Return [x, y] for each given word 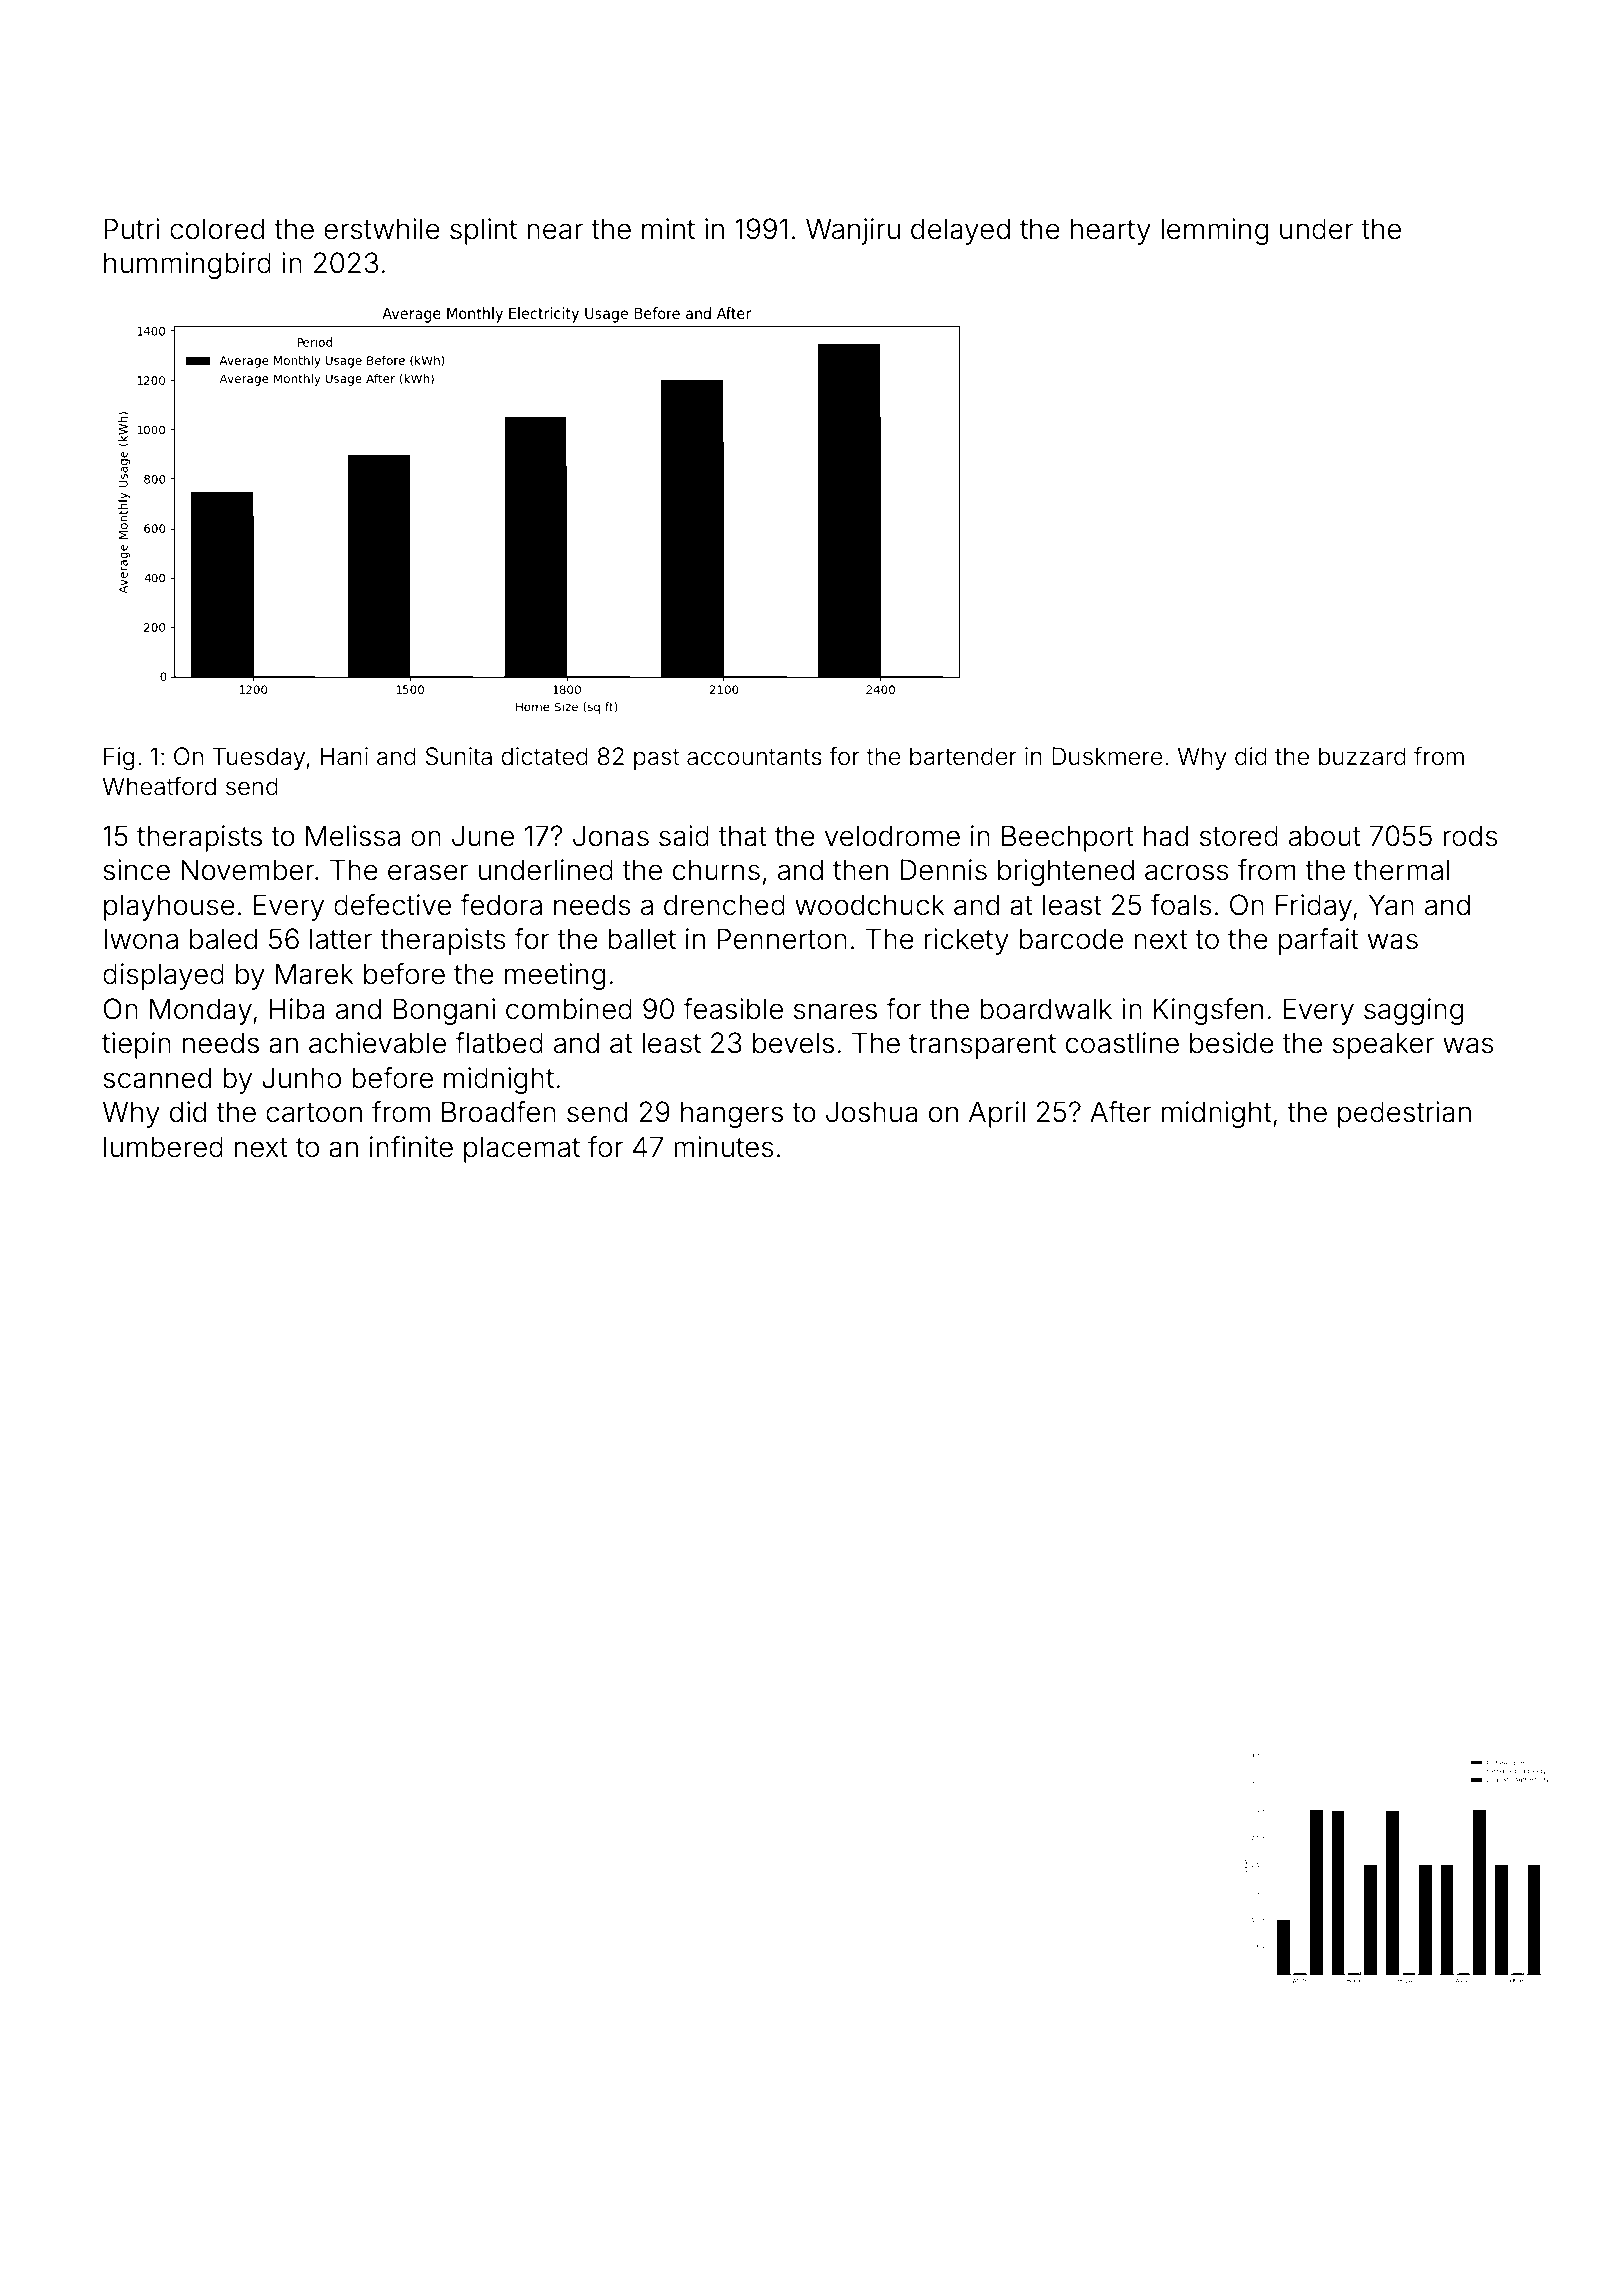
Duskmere [1107, 756]
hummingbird [187, 265]
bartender [963, 756]
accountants [754, 757]
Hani [344, 756]
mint [668, 228]
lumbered [163, 1147]
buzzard [1362, 756]
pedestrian [1404, 1114]
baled [223, 939]
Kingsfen [1208, 1011]
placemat [522, 1149]
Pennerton [782, 939]
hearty [1111, 231]
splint [483, 231]
